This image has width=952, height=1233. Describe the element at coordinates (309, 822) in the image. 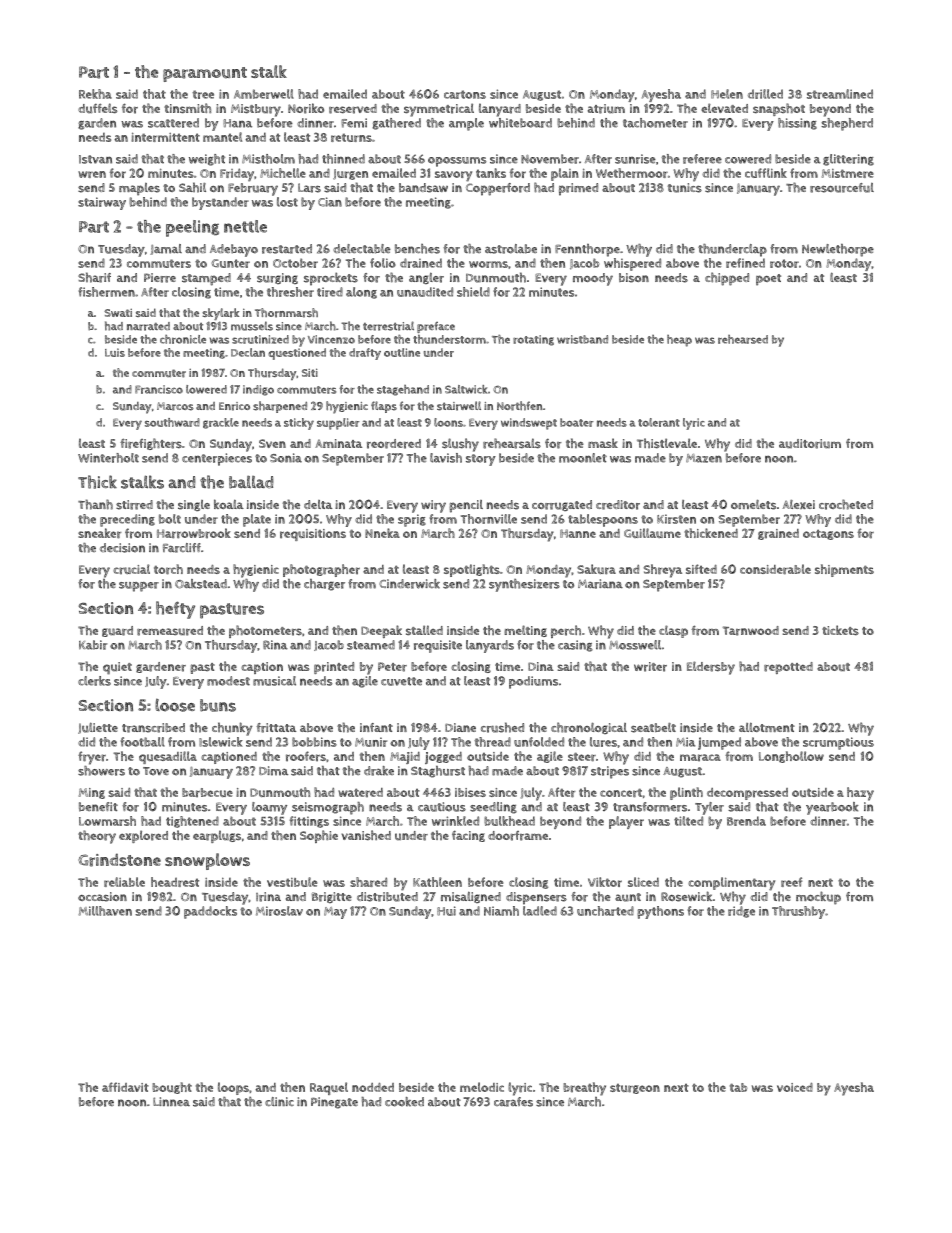

I see `fittings` at that location.
